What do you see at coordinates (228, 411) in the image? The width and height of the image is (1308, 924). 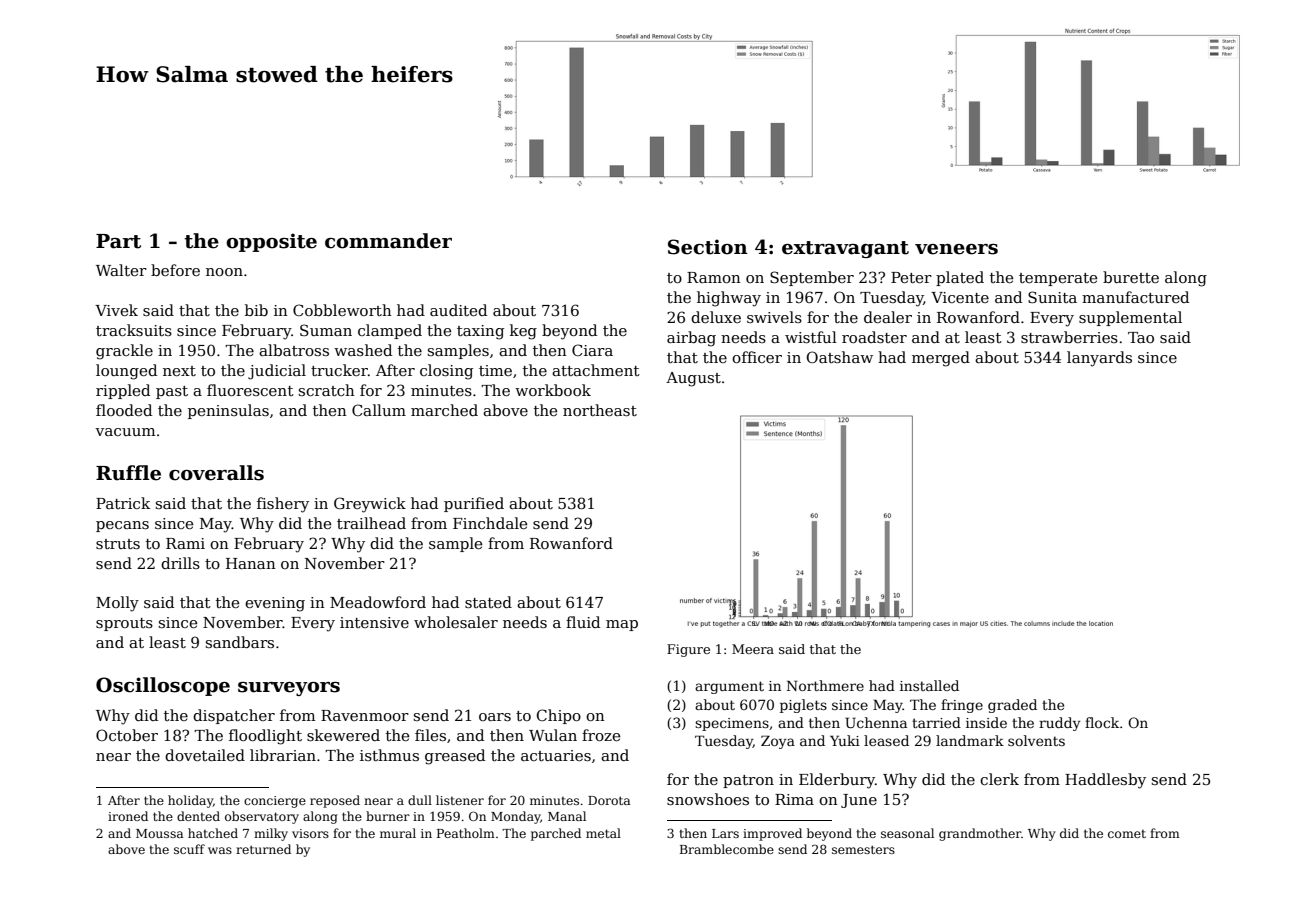 I see `peninsulas` at bounding box center [228, 411].
